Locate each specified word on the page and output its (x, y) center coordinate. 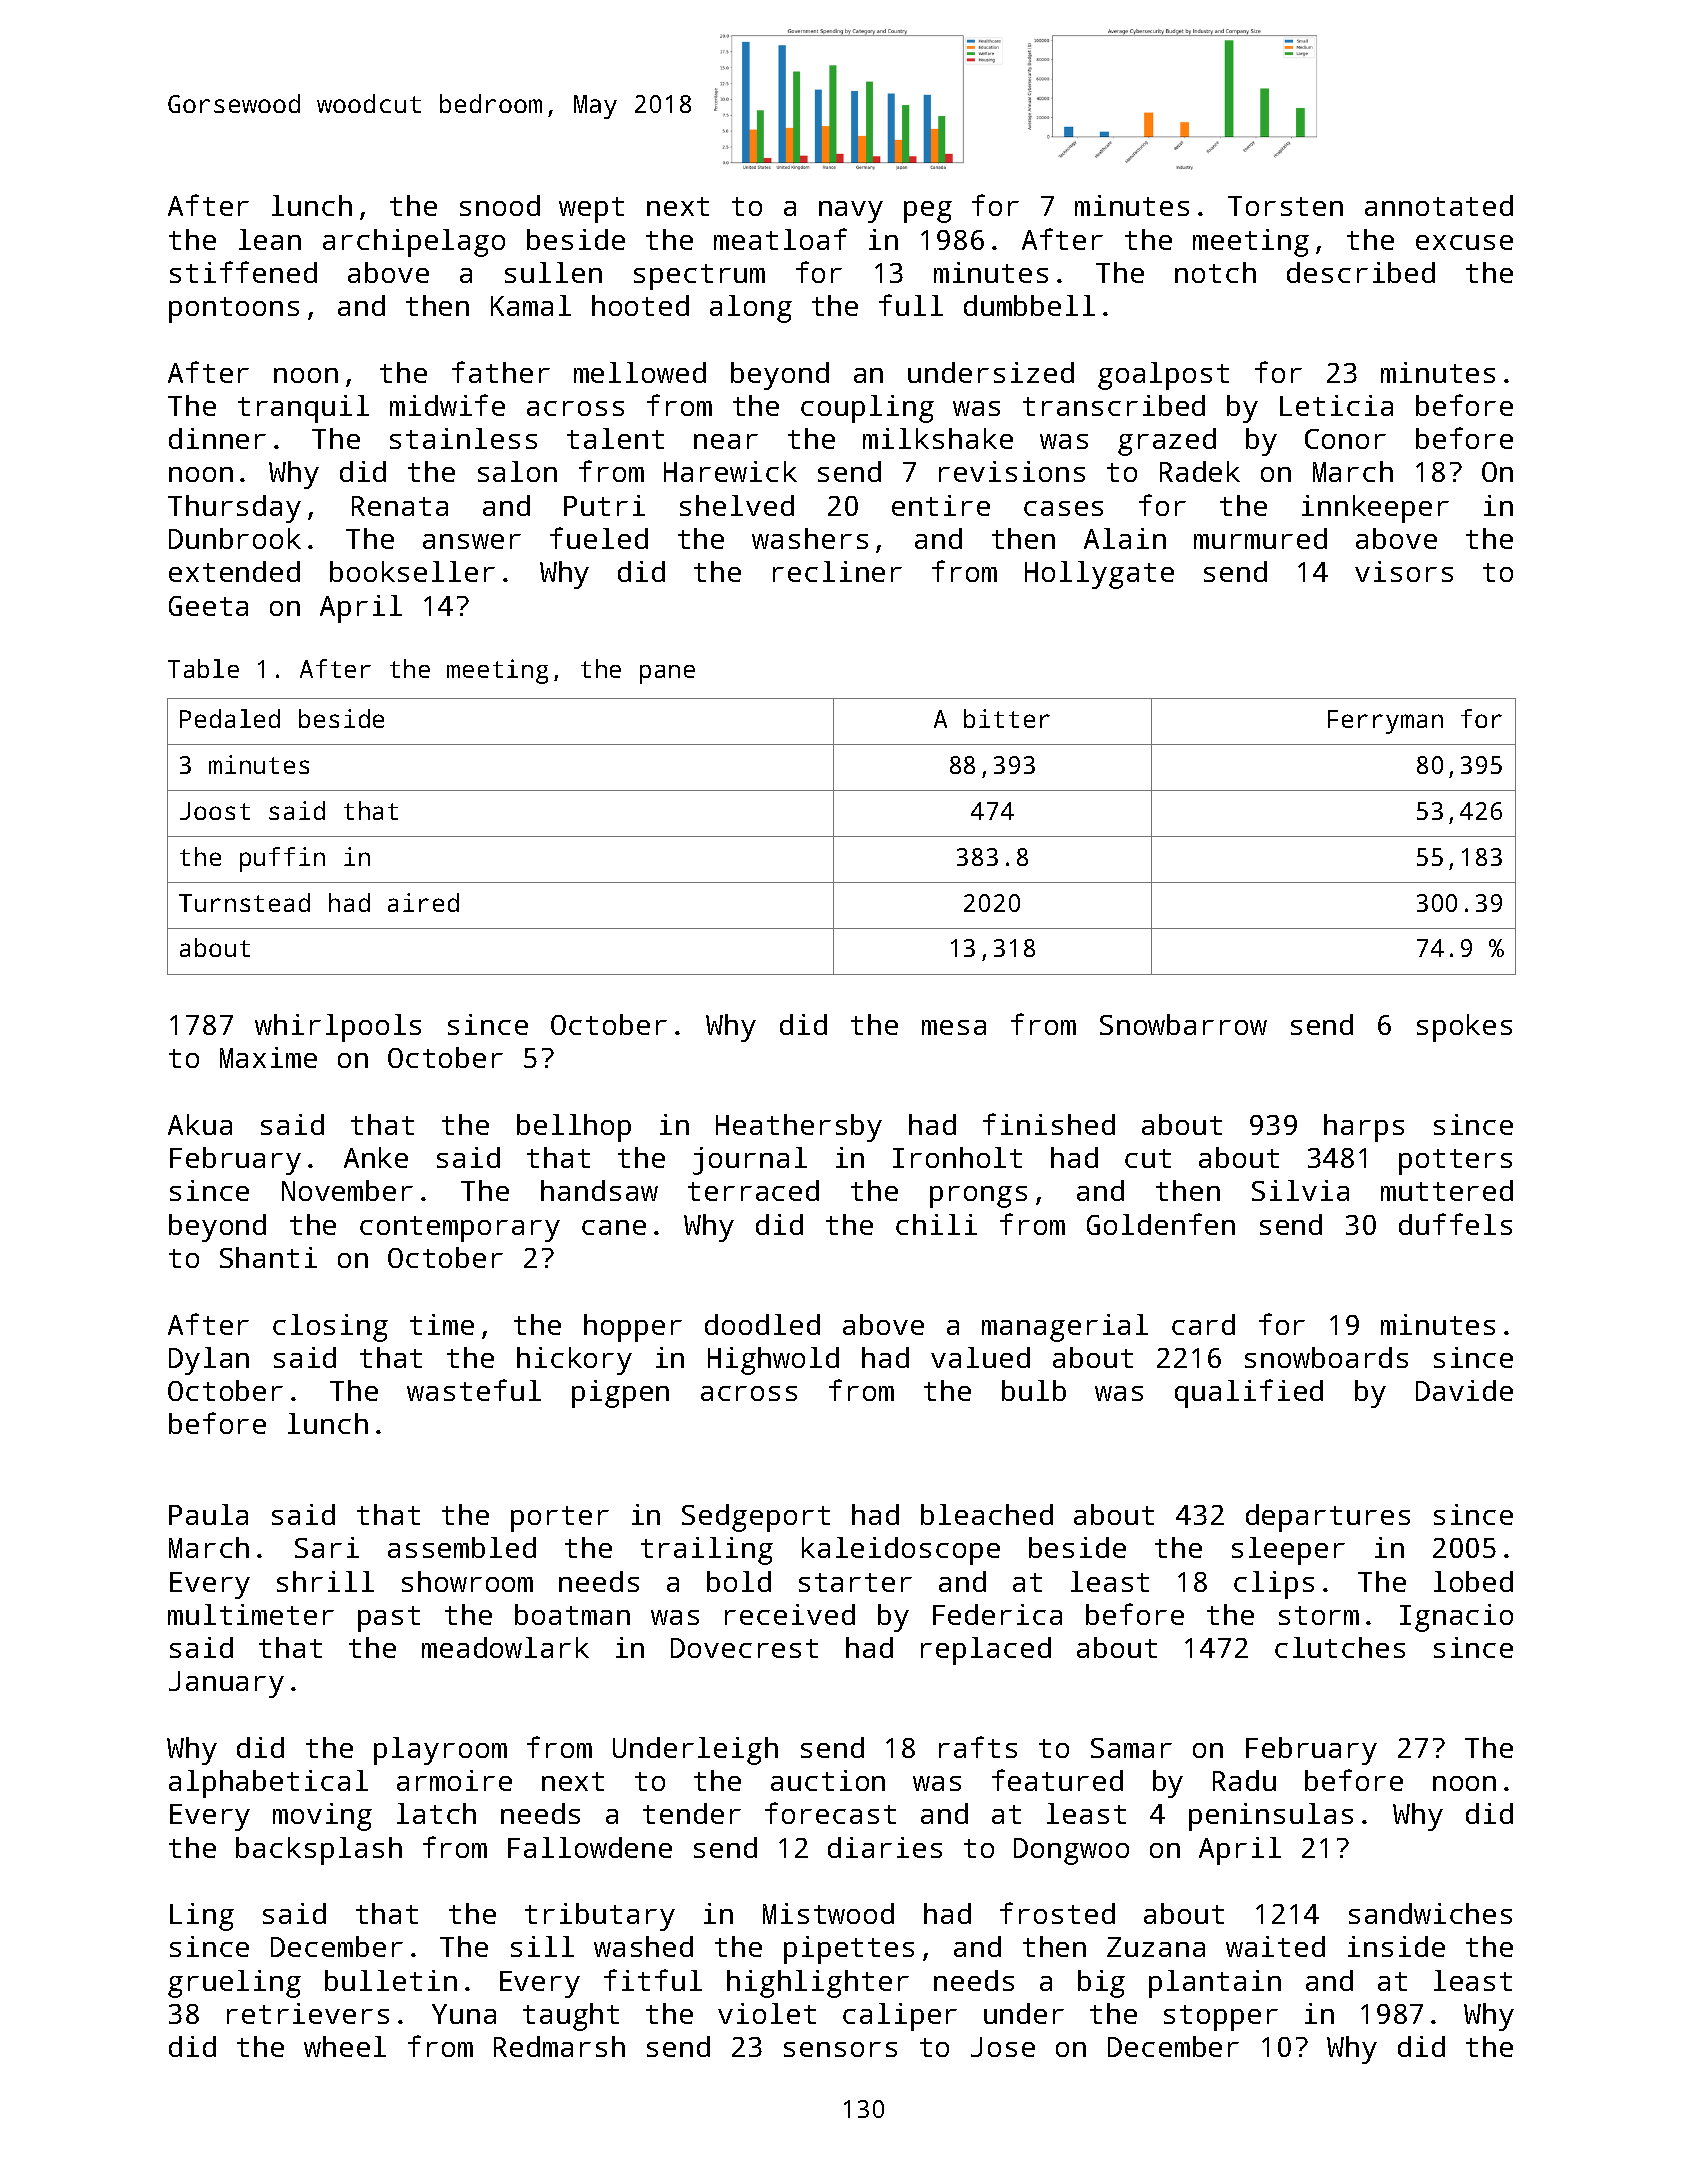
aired (423, 902)
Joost (215, 811)
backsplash (319, 1851)
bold (739, 1581)
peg (928, 212)
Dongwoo (1071, 1851)
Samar (1131, 1748)
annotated (1439, 205)
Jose (1003, 2047)
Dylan (209, 1361)
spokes (1464, 1028)
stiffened (243, 272)
